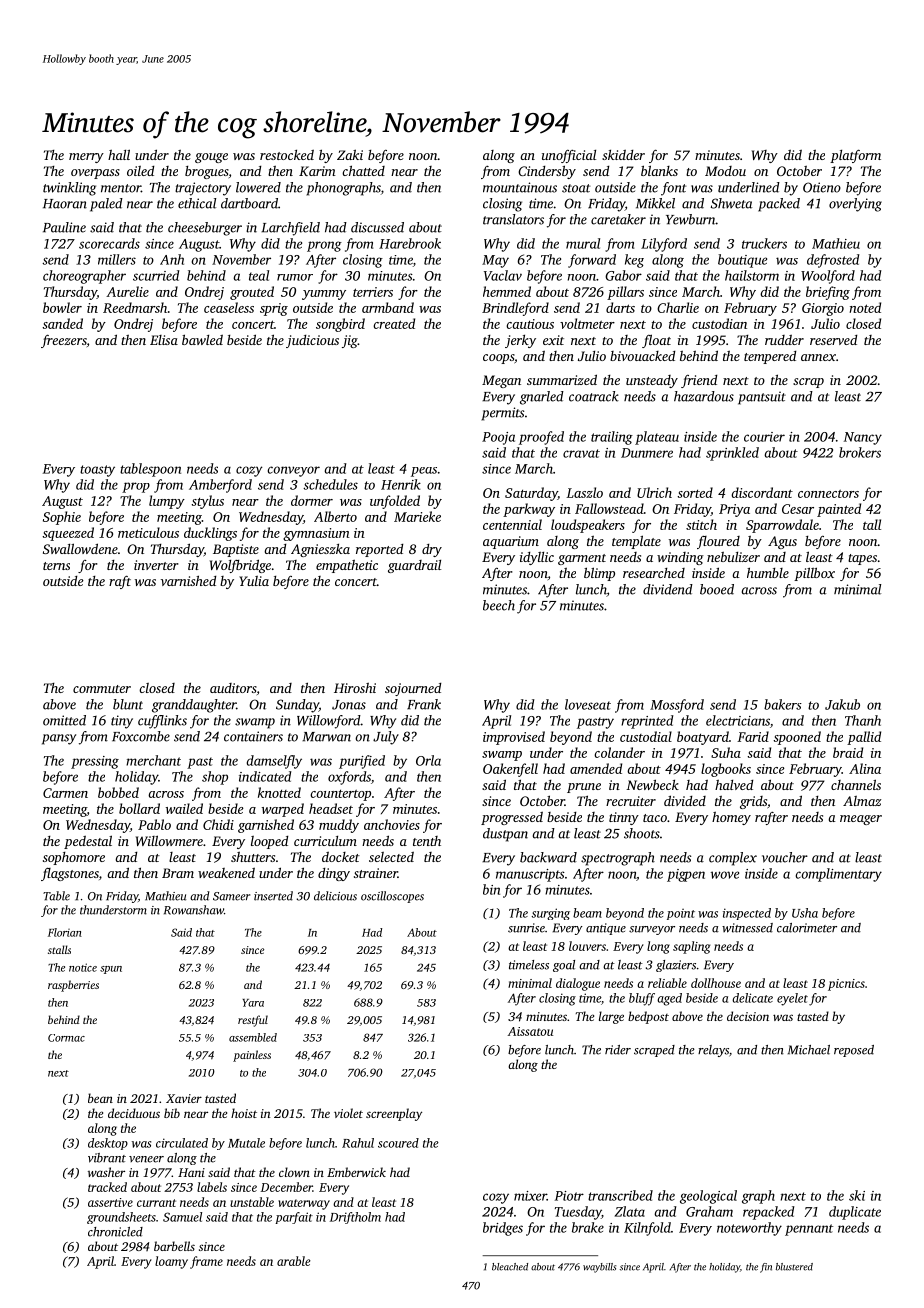 This image has width=924, height=1308. I want to click on screenplay, so click(394, 1114).
